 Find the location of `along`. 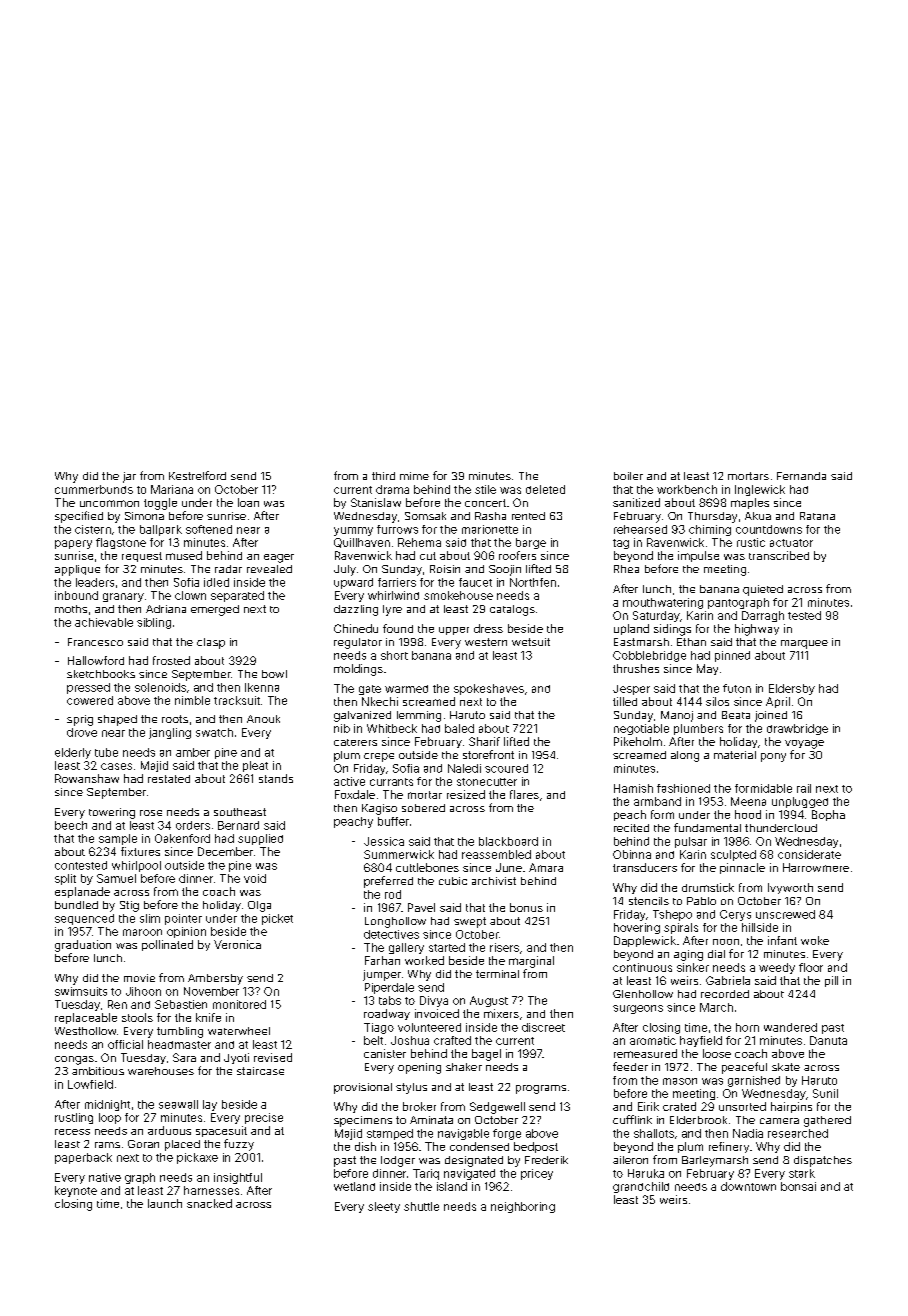

along is located at coordinates (685, 756).
